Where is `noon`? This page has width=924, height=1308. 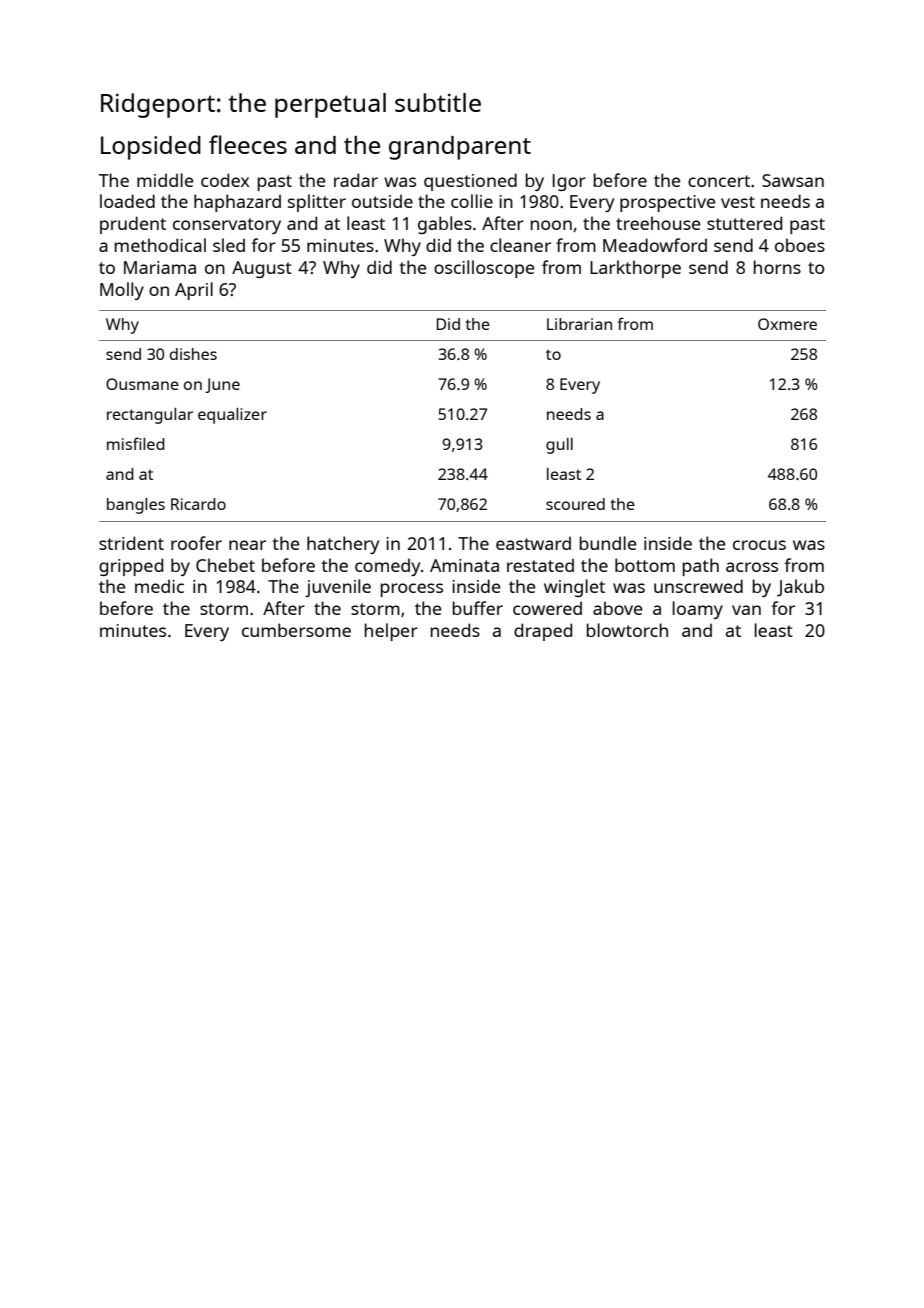 noon is located at coordinates (551, 225).
